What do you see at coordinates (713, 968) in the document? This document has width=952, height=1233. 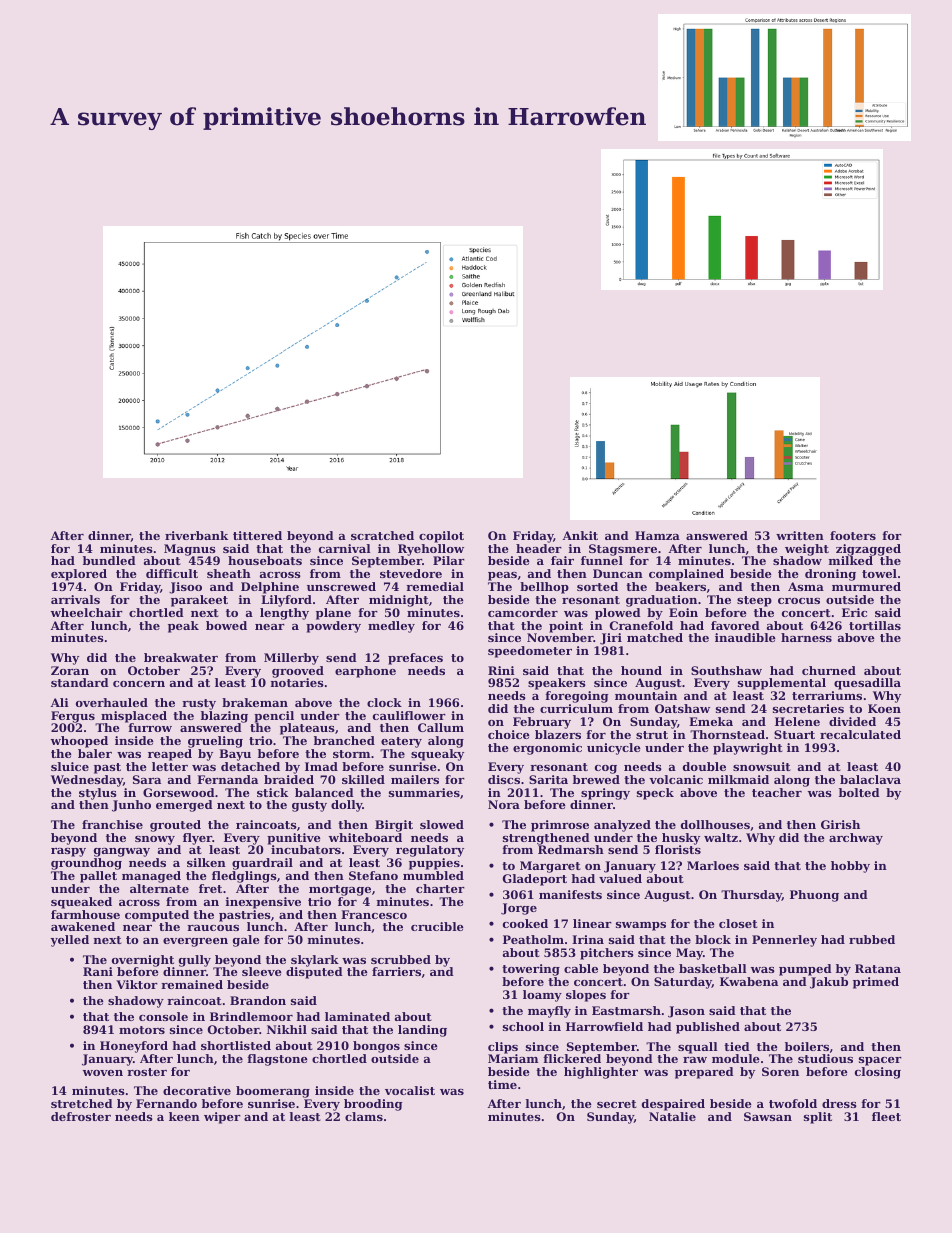 I see `basketball` at bounding box center [713, 968].
